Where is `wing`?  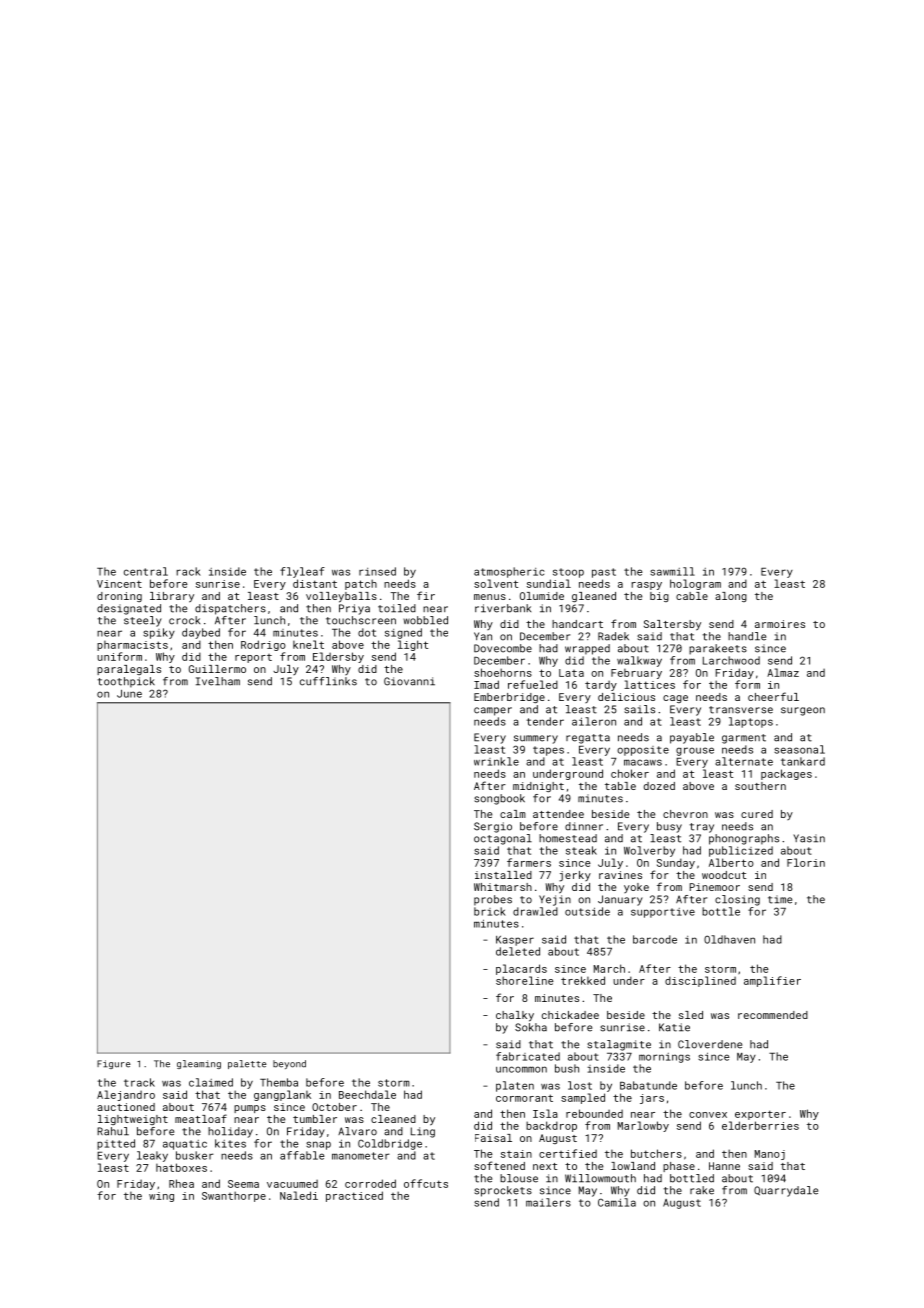 wing is located at coordinates (161, 1197).
